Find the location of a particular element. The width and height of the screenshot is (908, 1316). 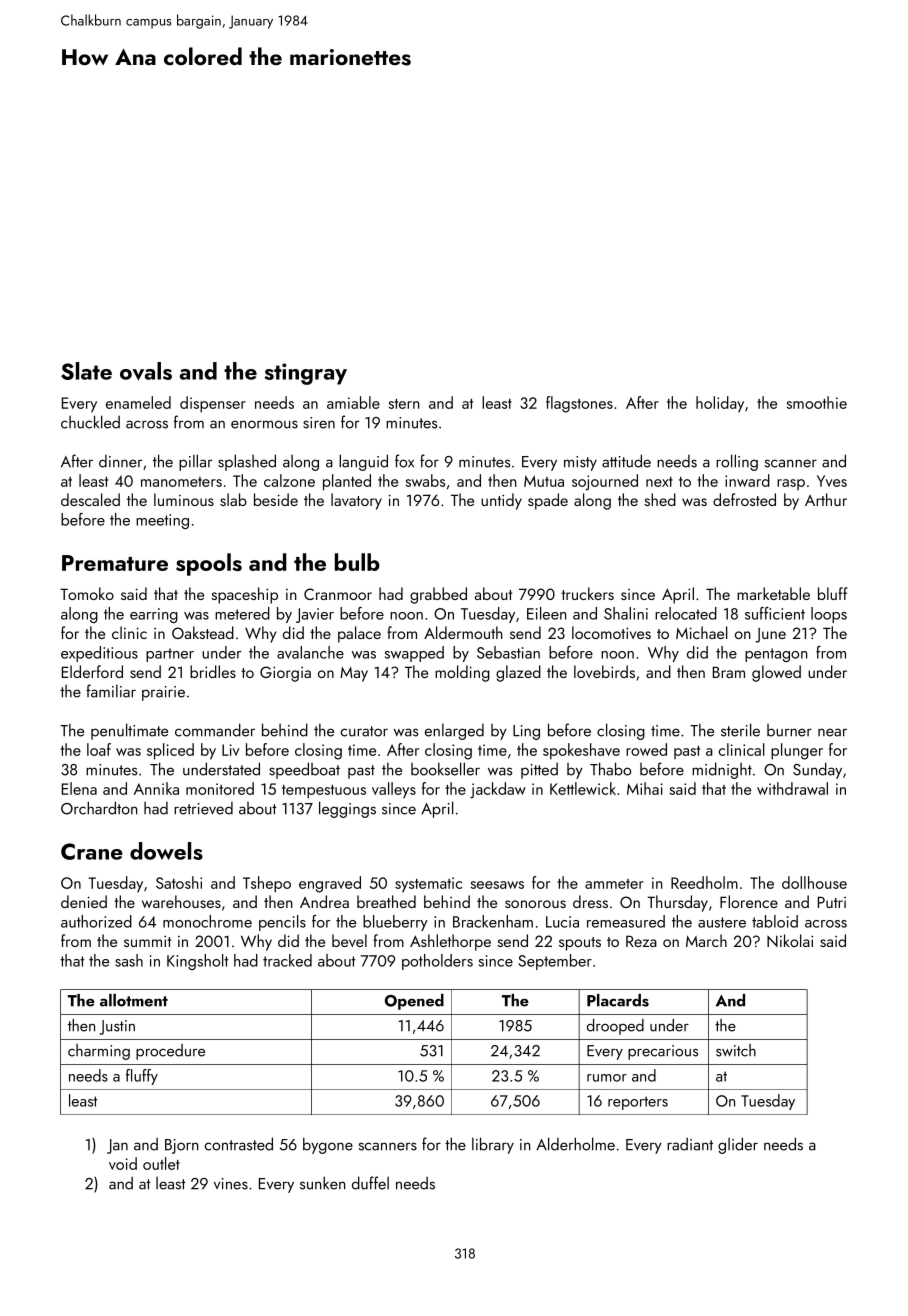

switch is located at coordinates (736, 1050).
